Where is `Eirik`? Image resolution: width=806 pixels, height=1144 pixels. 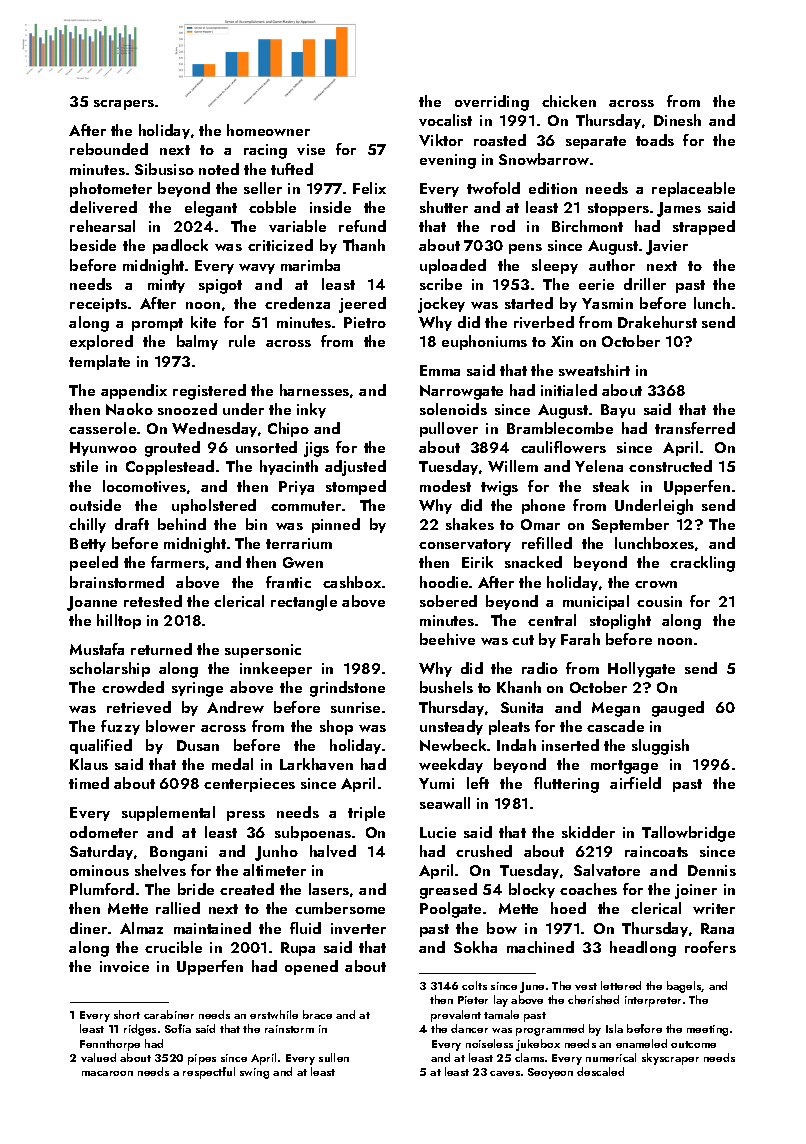 Eirik is located at coordinates (477, 562).
